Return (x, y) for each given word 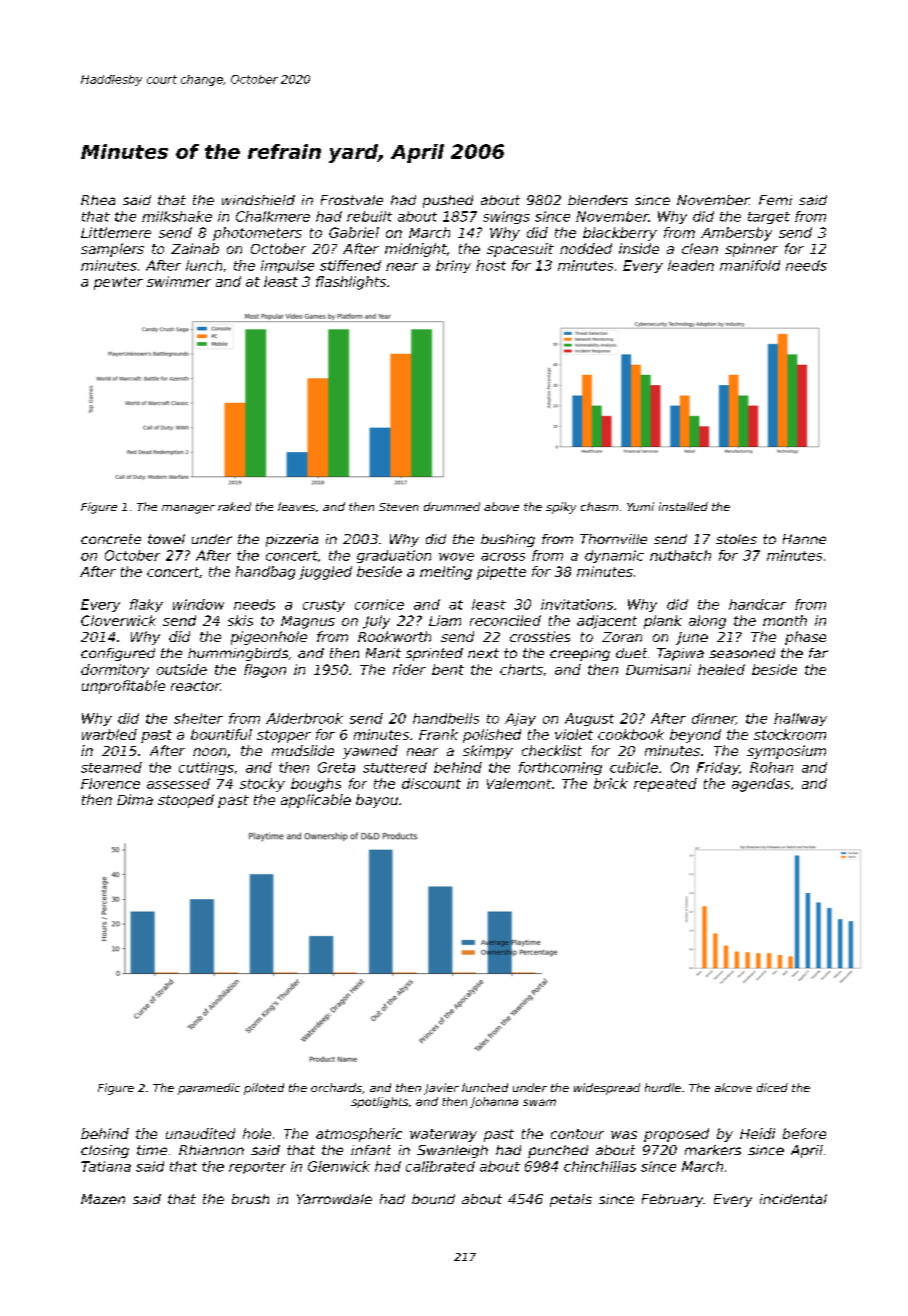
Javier (441, 1089)
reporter (257, 1168)
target (769, 218)
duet (631, 653)
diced (772, 1087)
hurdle (663, 1087)
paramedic (209, 1089)
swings (506, 217)
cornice (379, 604)
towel (166, 539)
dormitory (115, 671)
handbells (446, 718)
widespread (607, 1089)
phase (805, 638)
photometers (257, 234)
